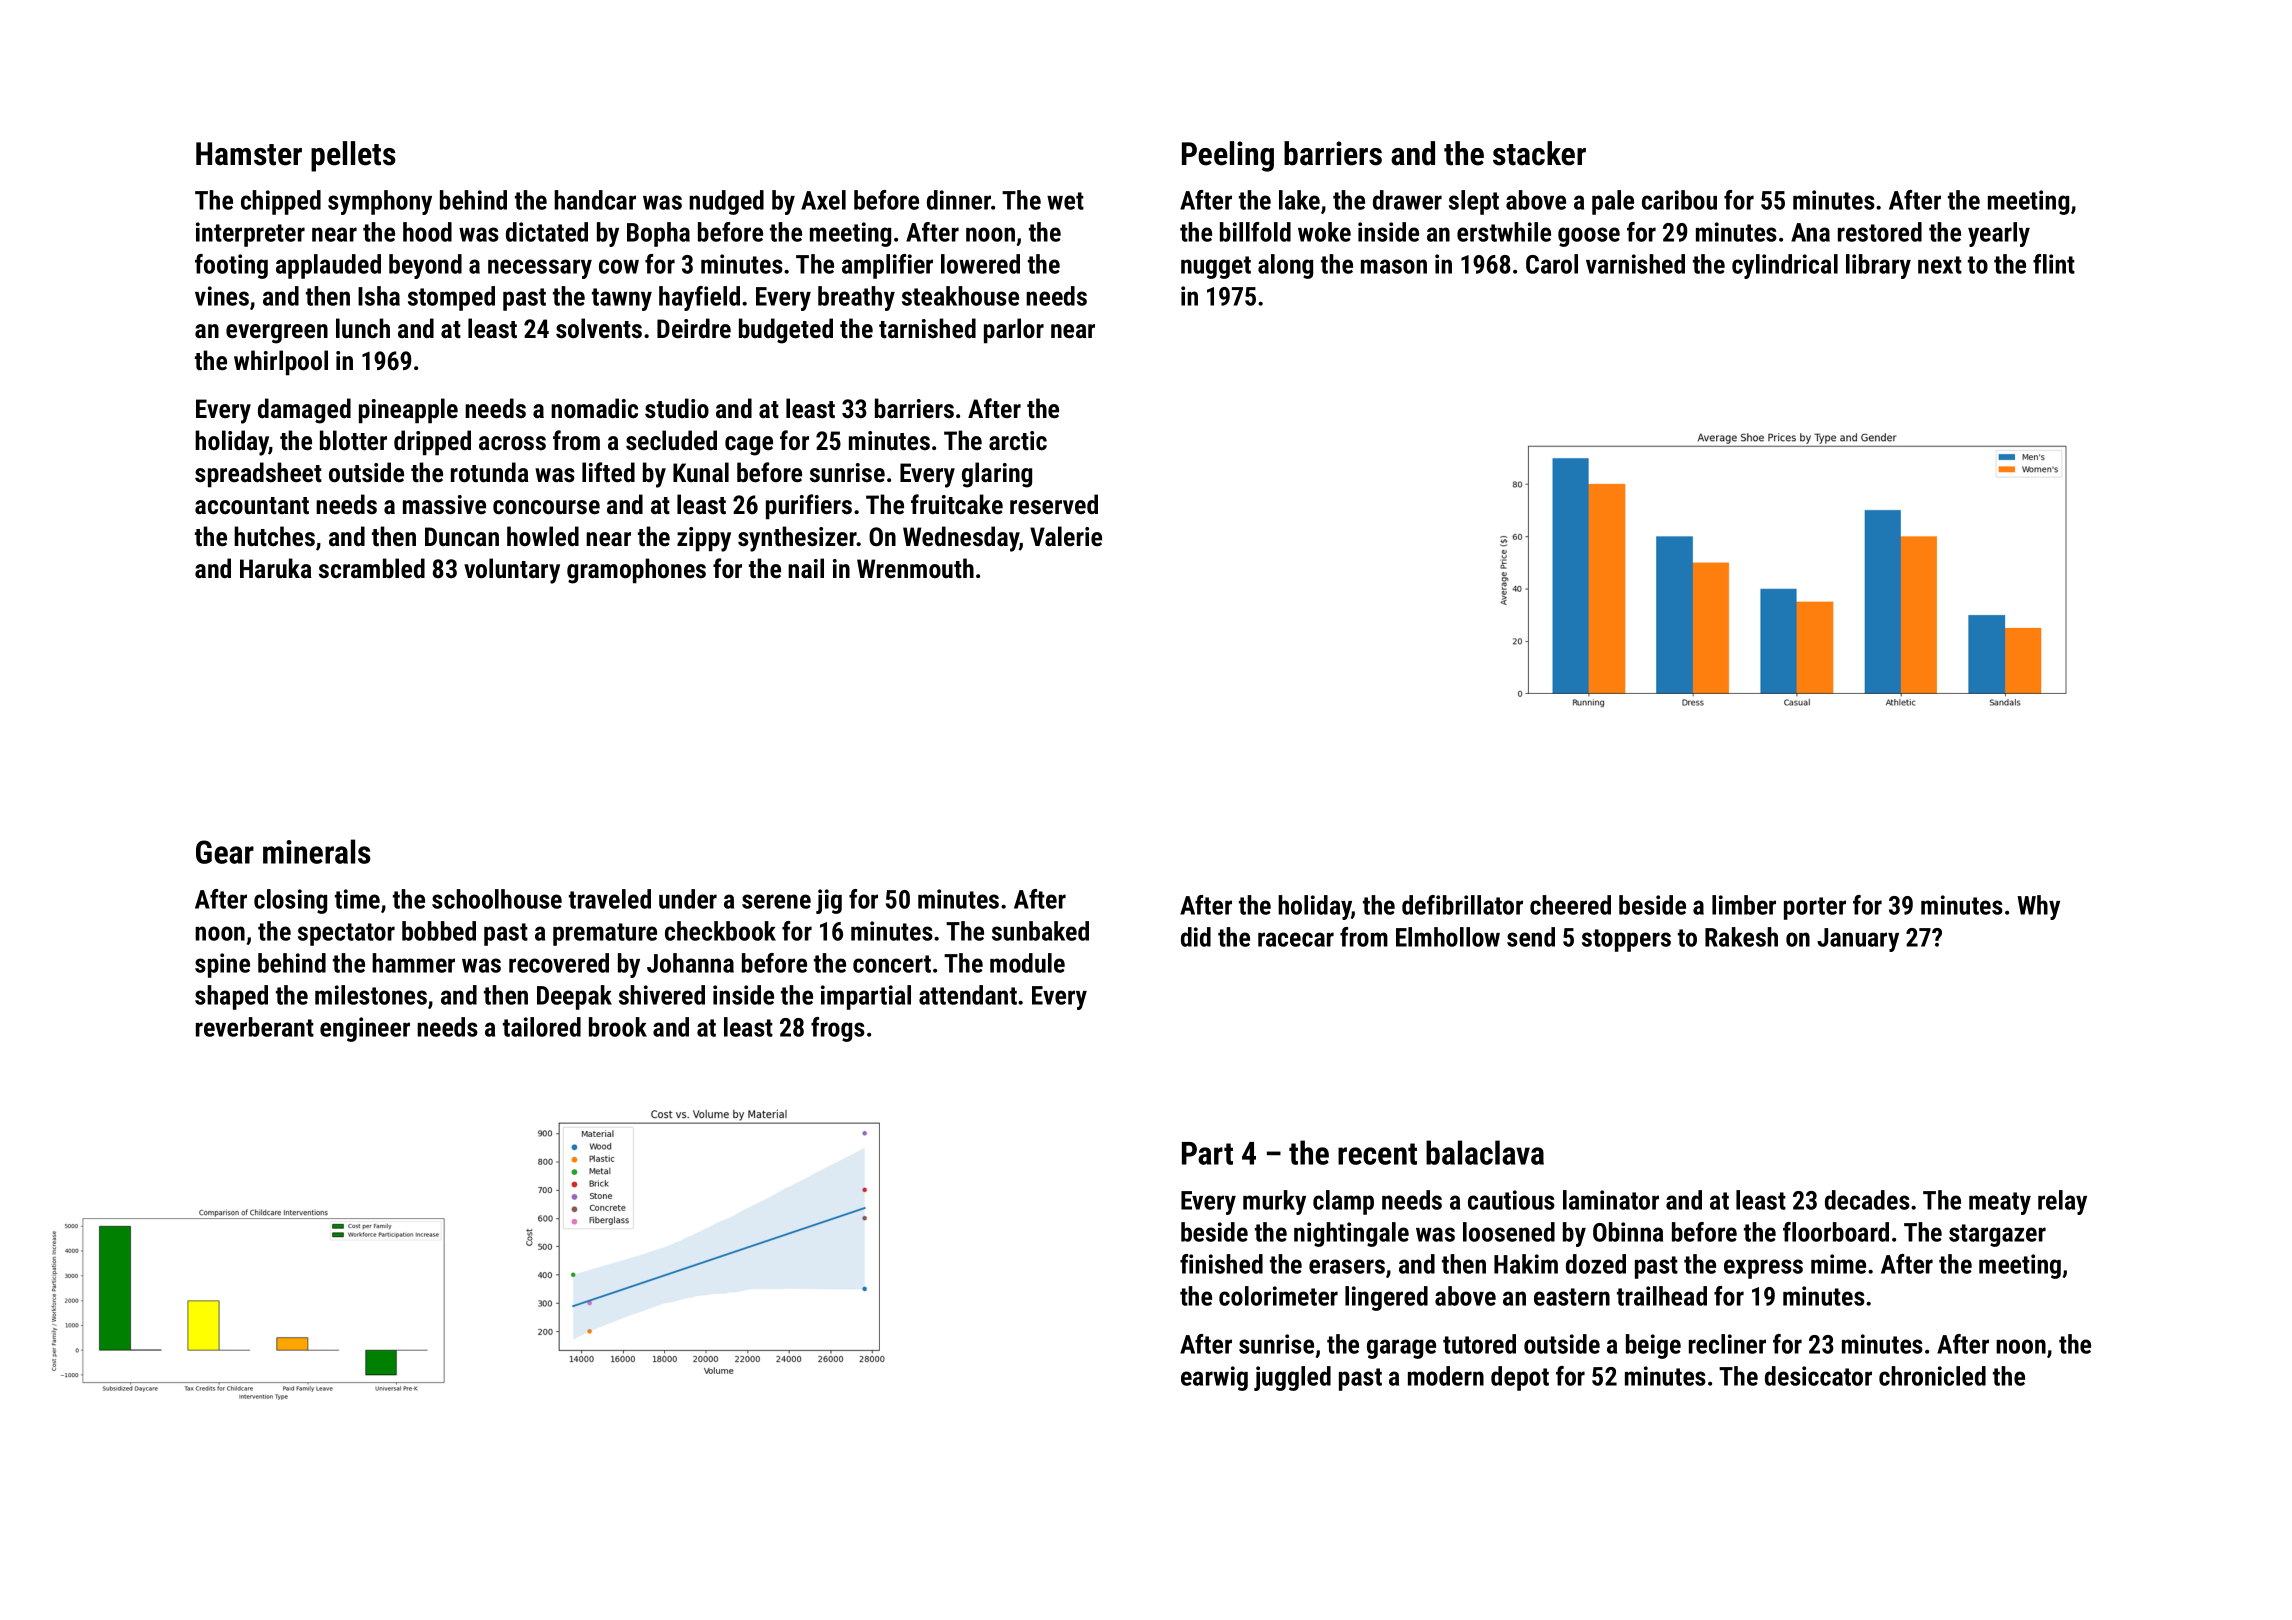 The image size is (2292, 1620). I want to click on Valerie, so click(1066, 536).
